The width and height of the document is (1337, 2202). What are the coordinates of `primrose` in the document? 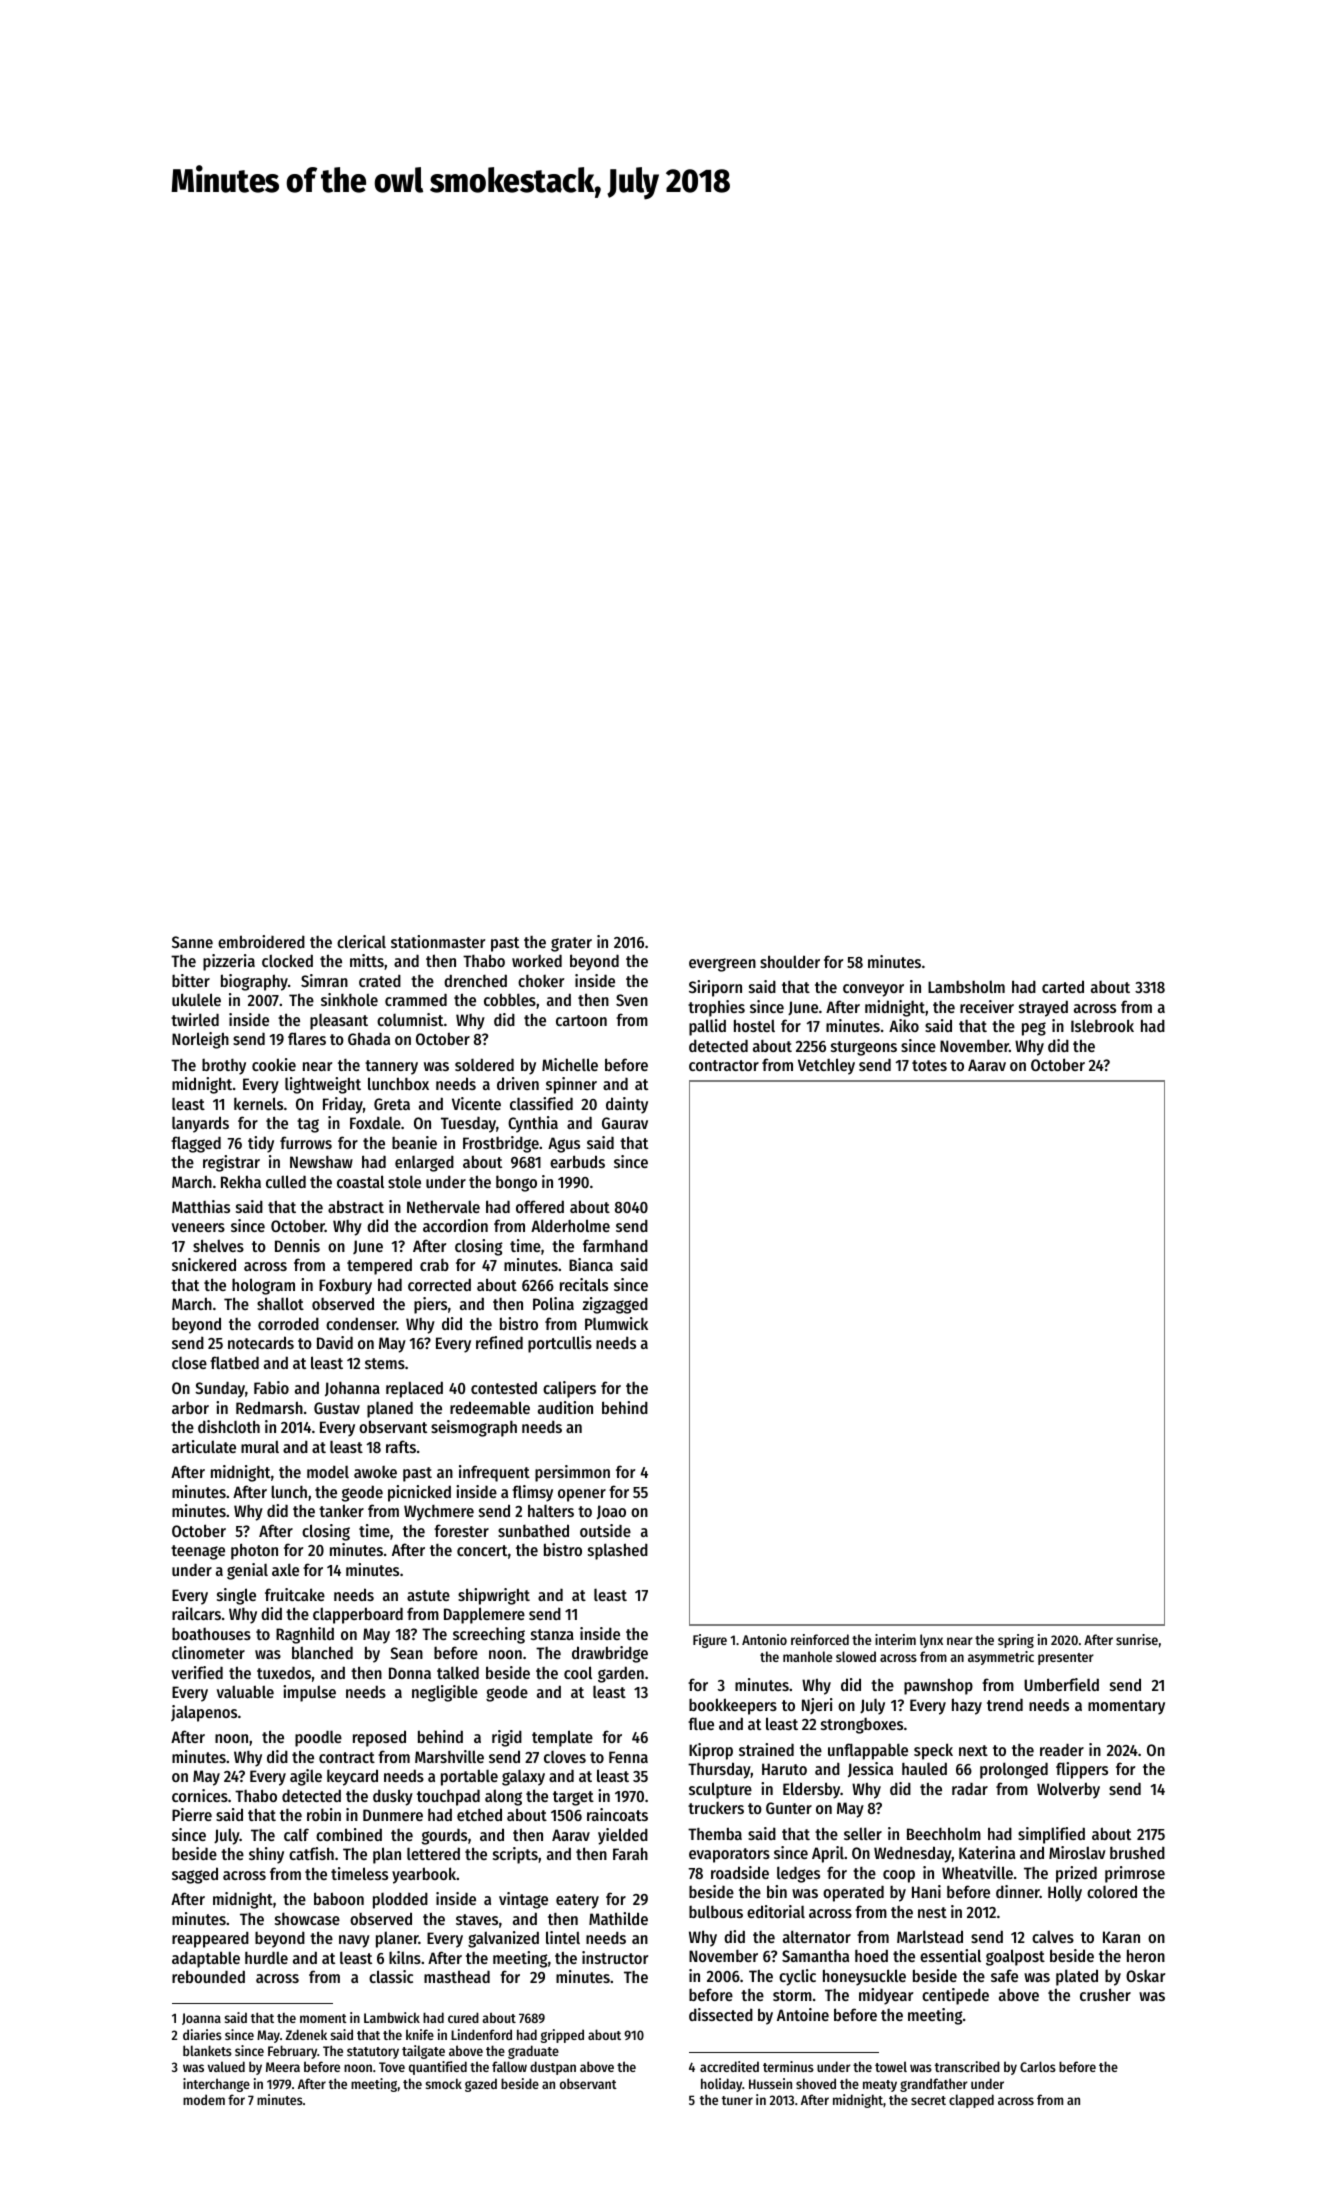 It's located at (1135, 1874).
